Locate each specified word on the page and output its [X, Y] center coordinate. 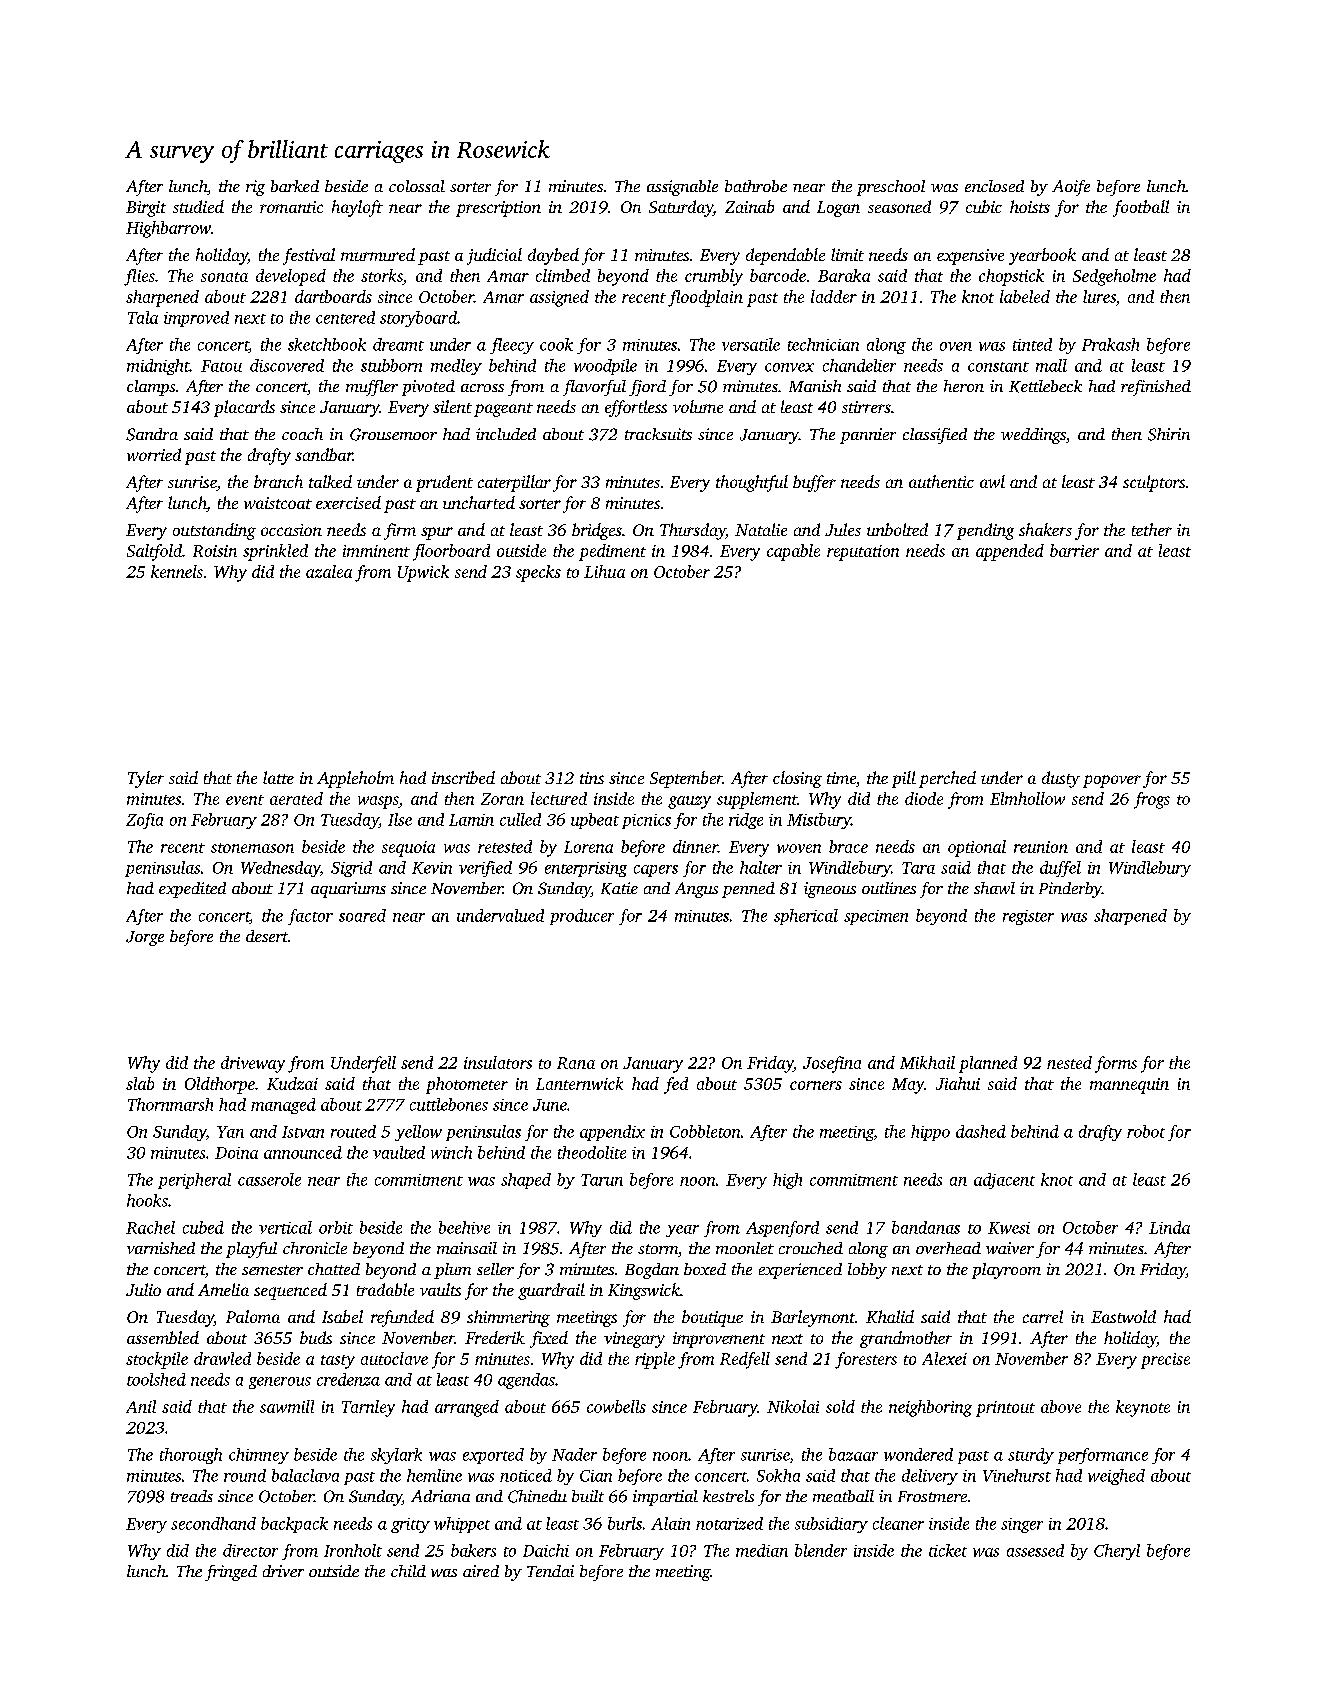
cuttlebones [449, 1104]
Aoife [1071, 188]
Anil [141, 1406]
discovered [287, 365]
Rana [576, 1063]
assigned [559, 298]
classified [935, 436]
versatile [751, 344]
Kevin [432, 868]
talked [330, 481]
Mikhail [927, 1062]
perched [947, 779]
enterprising [586, 869]
